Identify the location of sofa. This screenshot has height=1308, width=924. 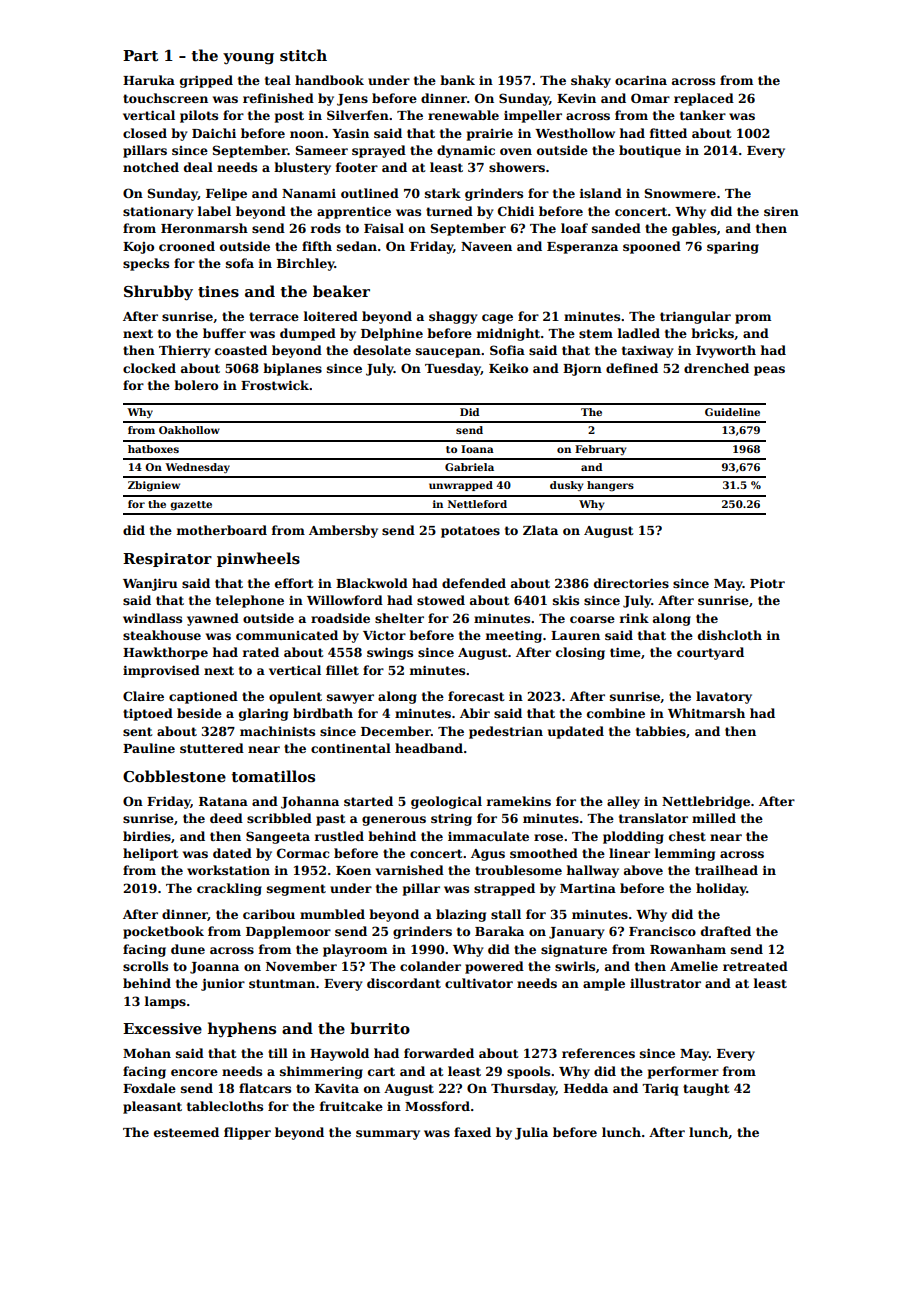
(240, 263).
